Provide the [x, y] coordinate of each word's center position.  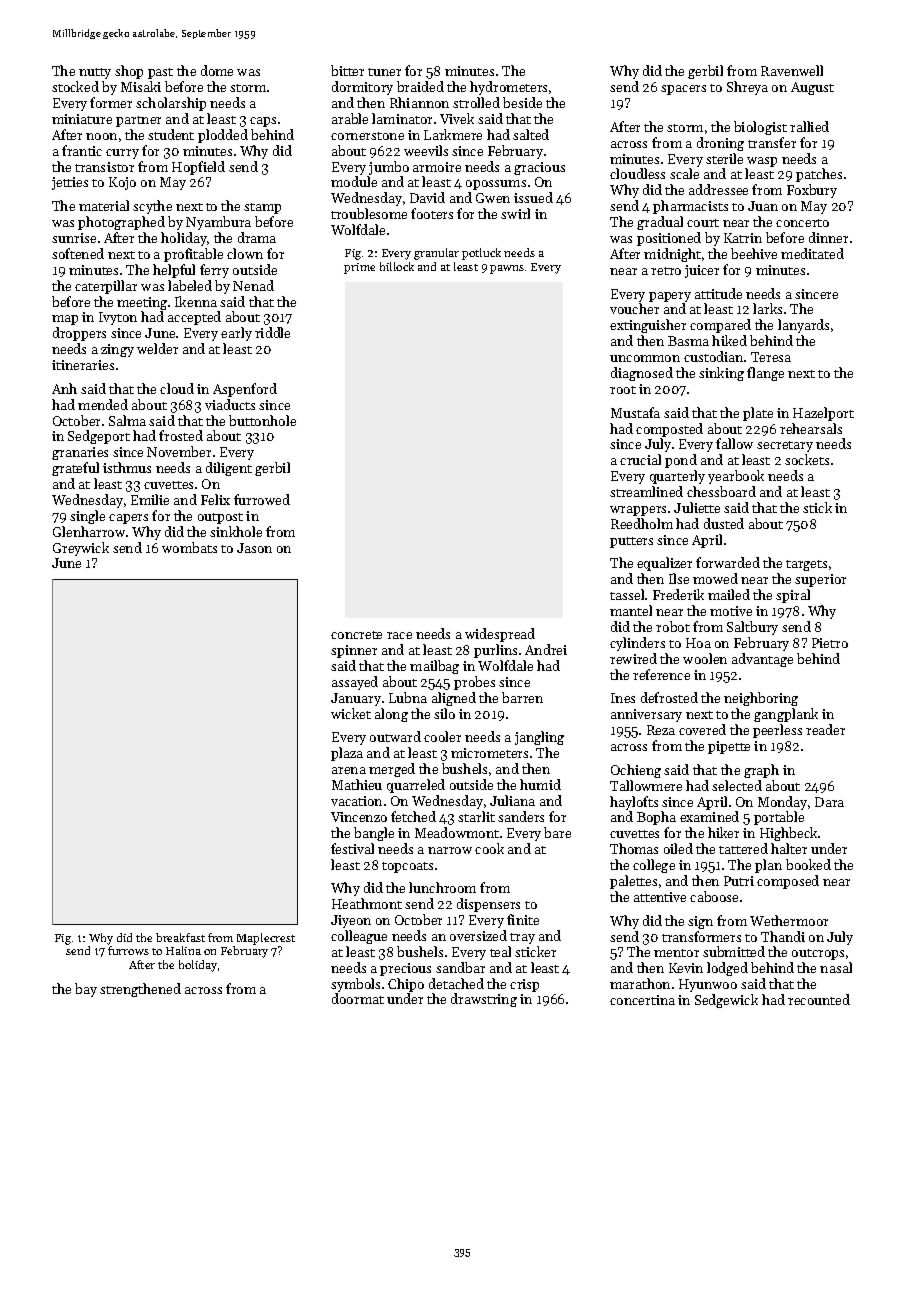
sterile [724, 158]
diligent [229, 469]
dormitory [362, 88]
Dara [829, 802]
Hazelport [823, 414]
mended [103, 404]
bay [86, 990]
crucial [640, 459]
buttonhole [262, 420]
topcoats [407, 867]
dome [217, 70]
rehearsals [811, 428]
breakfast [180, 937]
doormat [358, 998]
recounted [819, 999]
